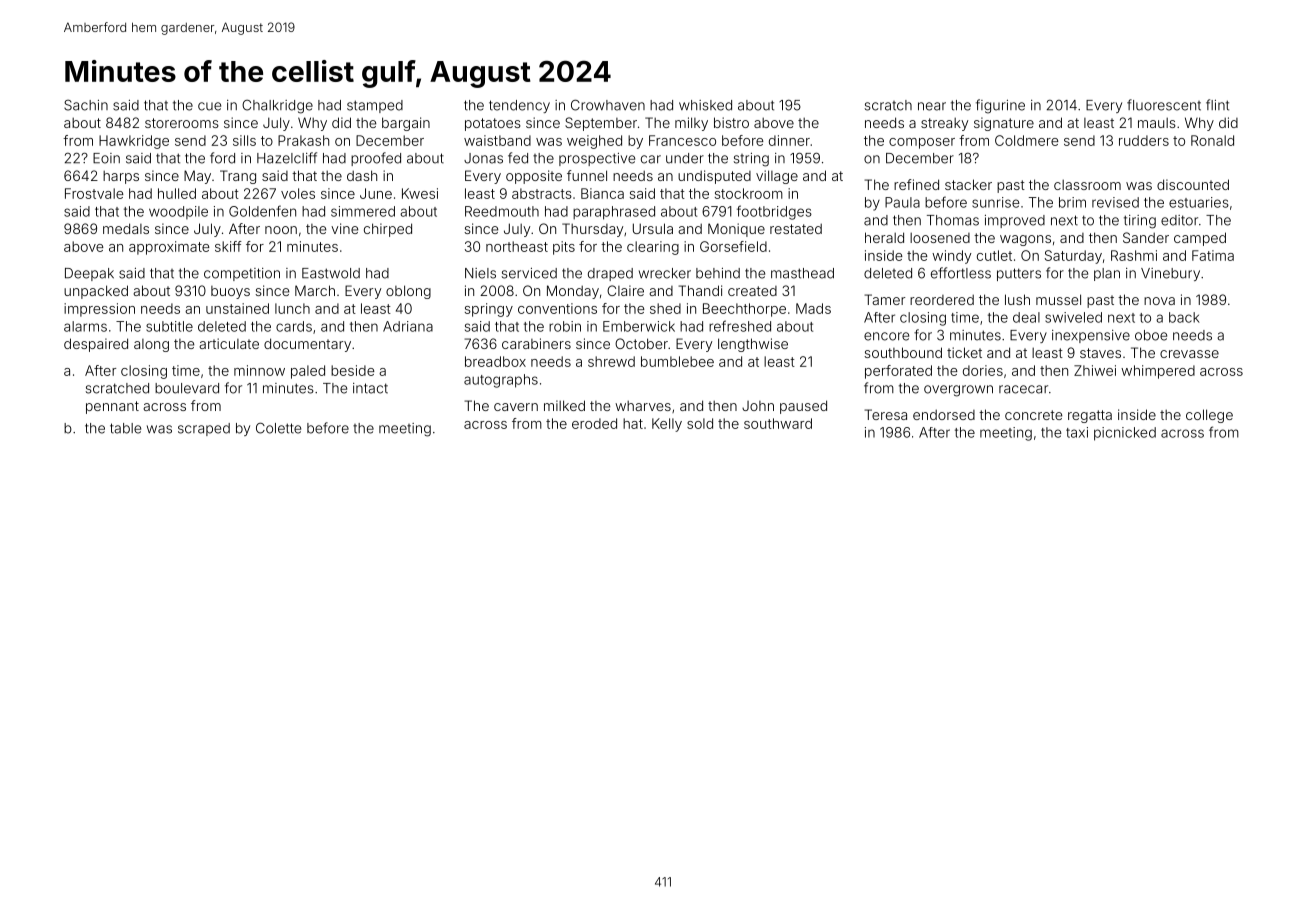  Describe the element at coordinates (292, 308) in the screenshot. I see `lunch` at that location.
